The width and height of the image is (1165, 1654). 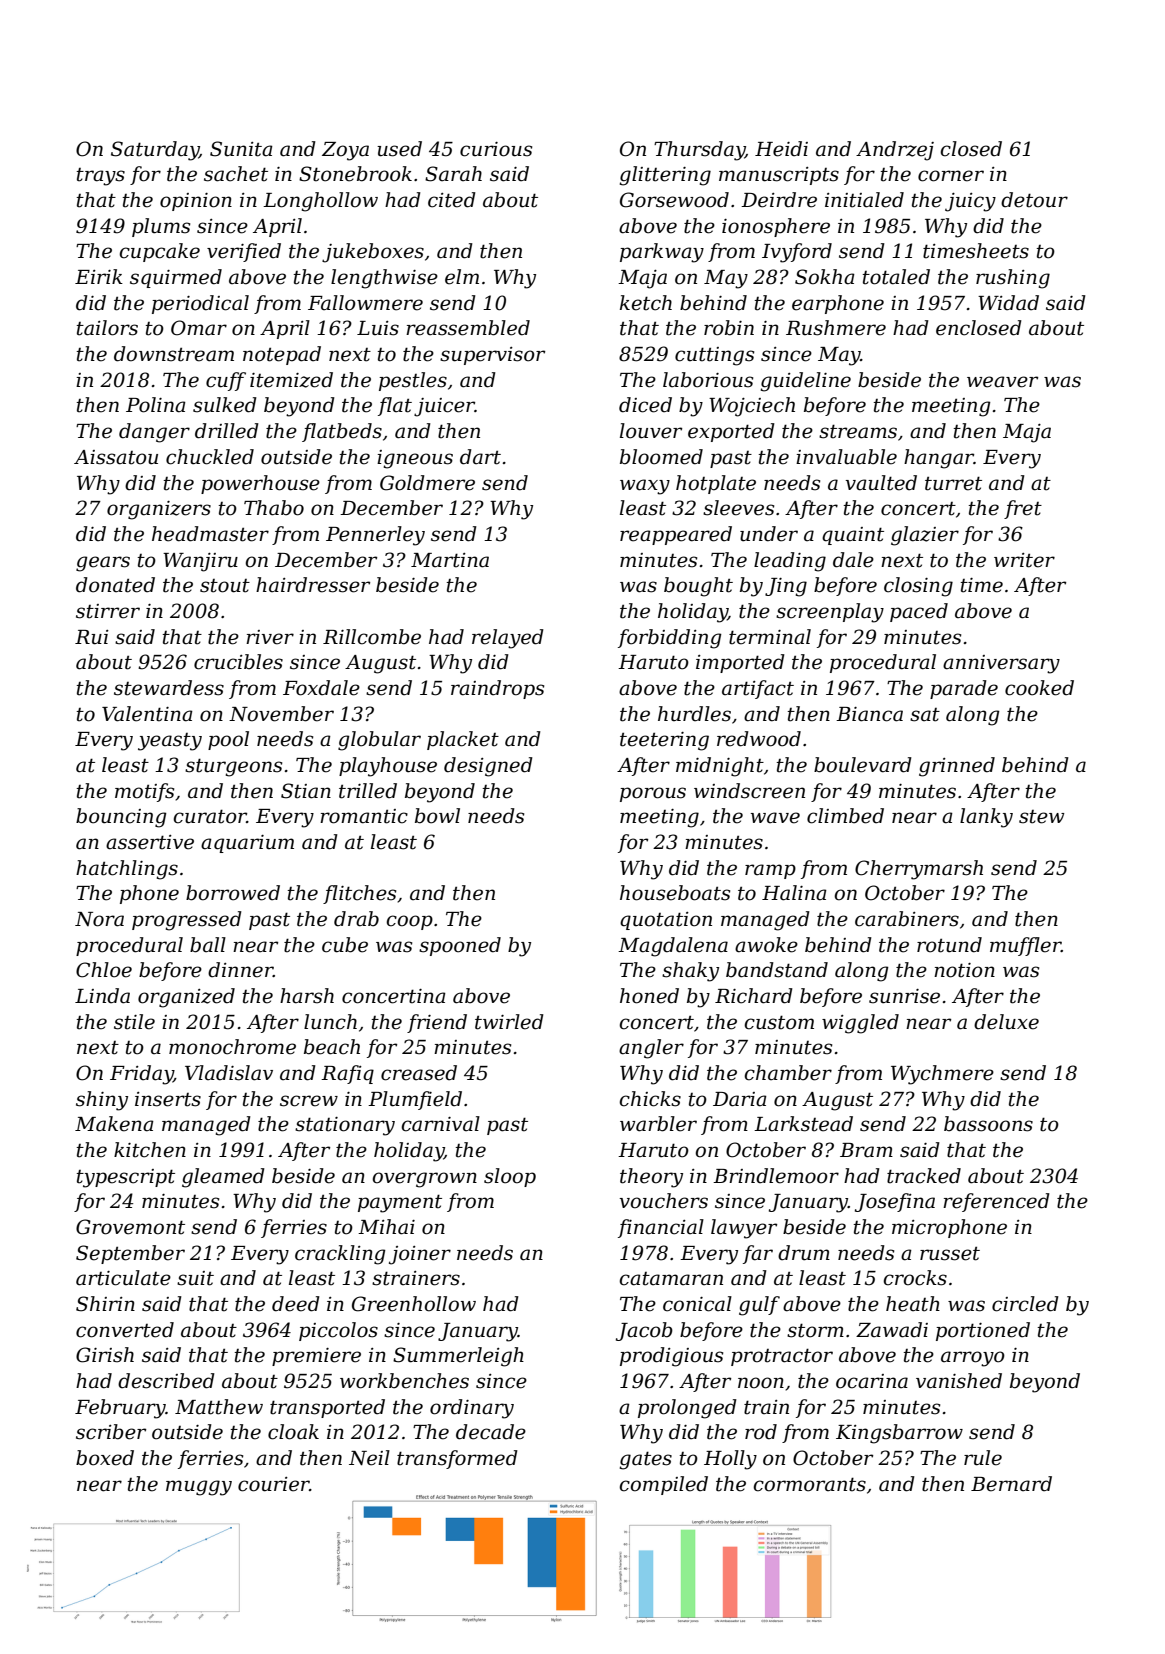 What do you see at coordinates (804, 1253) in the image?
I see `drum` at bounding box center [804, 1253].
